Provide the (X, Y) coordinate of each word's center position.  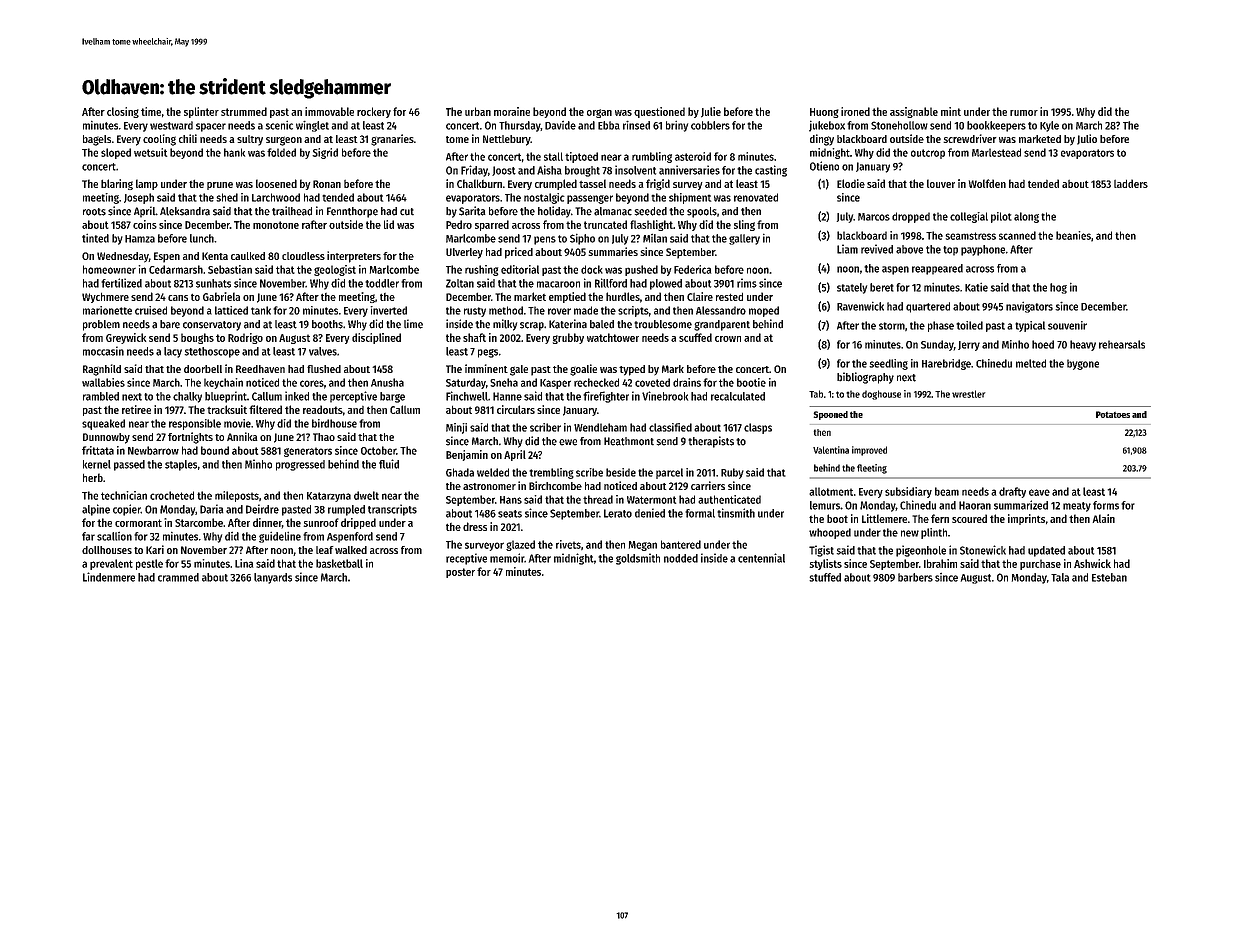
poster (460, 573)
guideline (280, 537)
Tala (1060, 577)
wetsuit (150, 152)
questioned (659, 112)
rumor (1024, 113)
